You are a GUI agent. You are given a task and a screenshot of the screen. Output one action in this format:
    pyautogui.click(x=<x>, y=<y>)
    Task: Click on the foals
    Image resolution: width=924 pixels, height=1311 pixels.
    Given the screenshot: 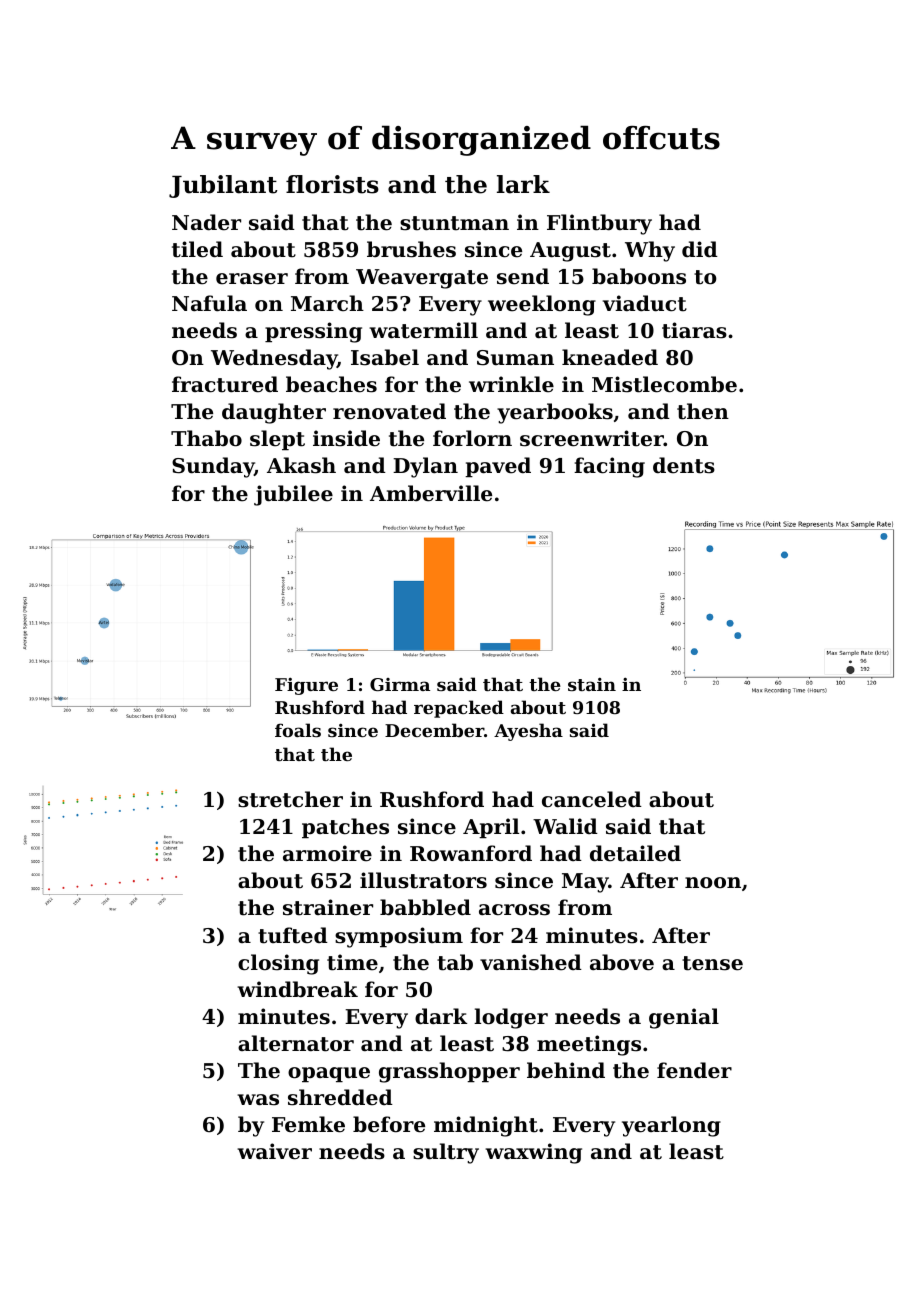 What is the action you would take?
    pyautogui.click(x=298, y=730)
